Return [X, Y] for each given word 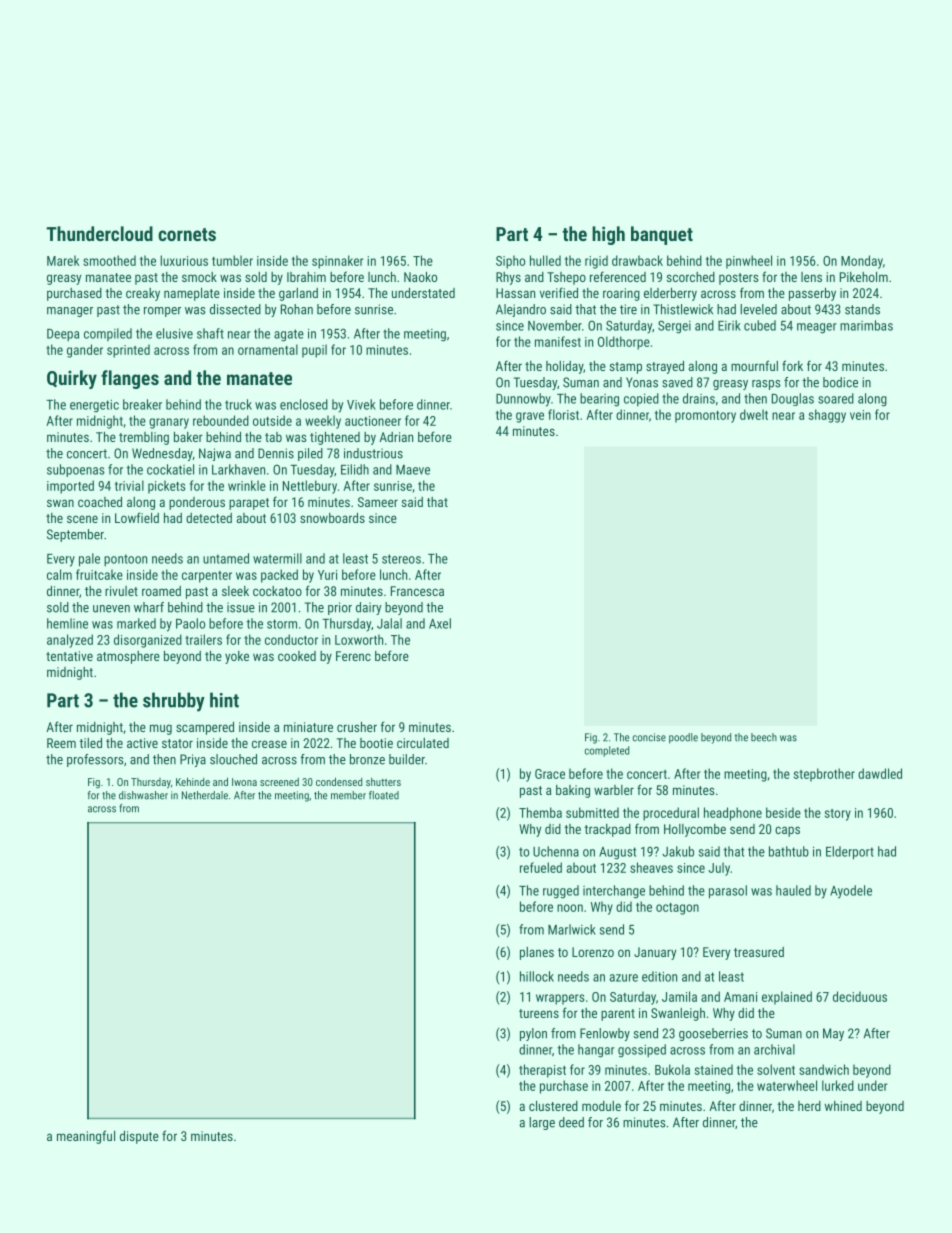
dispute [139, 1137]
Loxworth [359, 639]
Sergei [674, 327]
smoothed [109, 260]
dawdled [880, 773]
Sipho [510, 262]
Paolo [190, 623]
